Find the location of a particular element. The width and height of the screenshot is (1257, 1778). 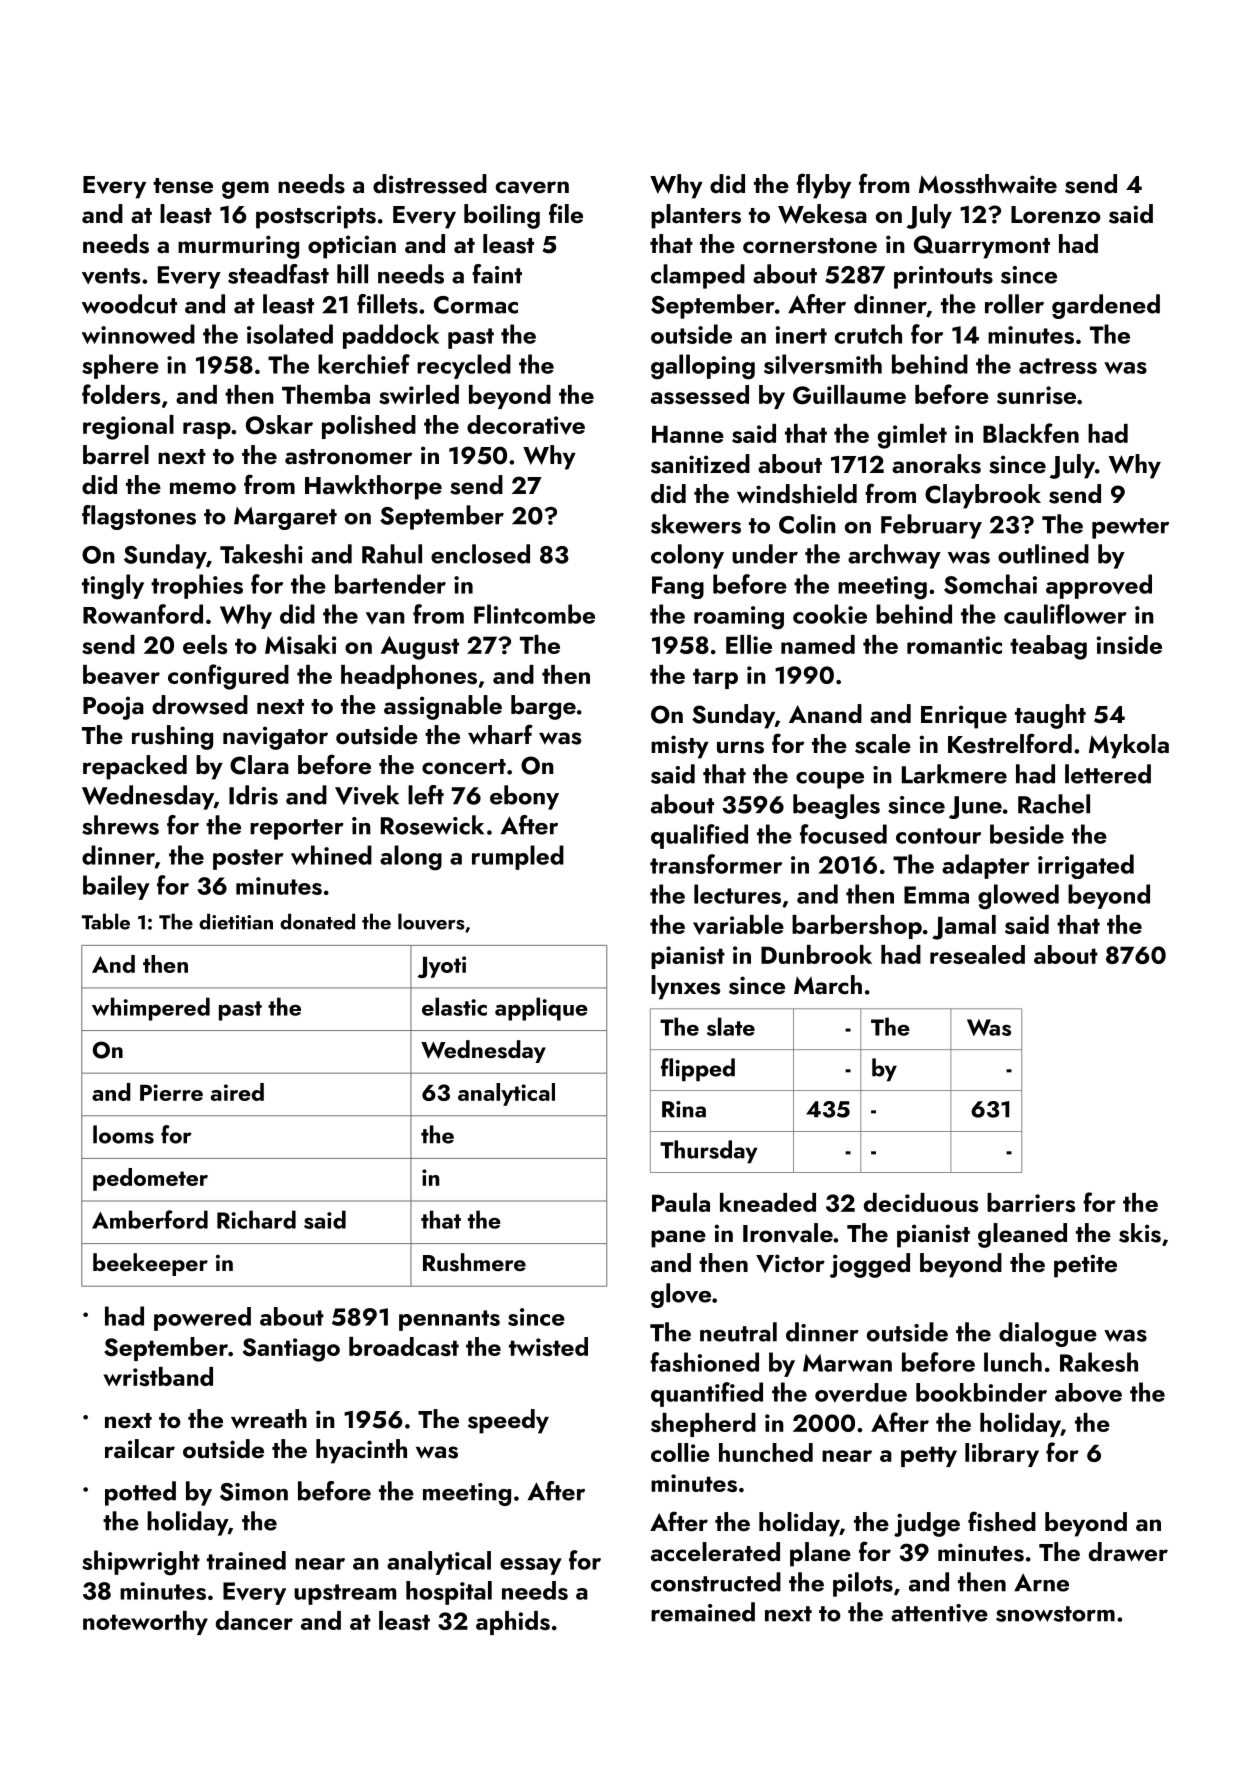

twisted is located at coordinates (548, 1346).
